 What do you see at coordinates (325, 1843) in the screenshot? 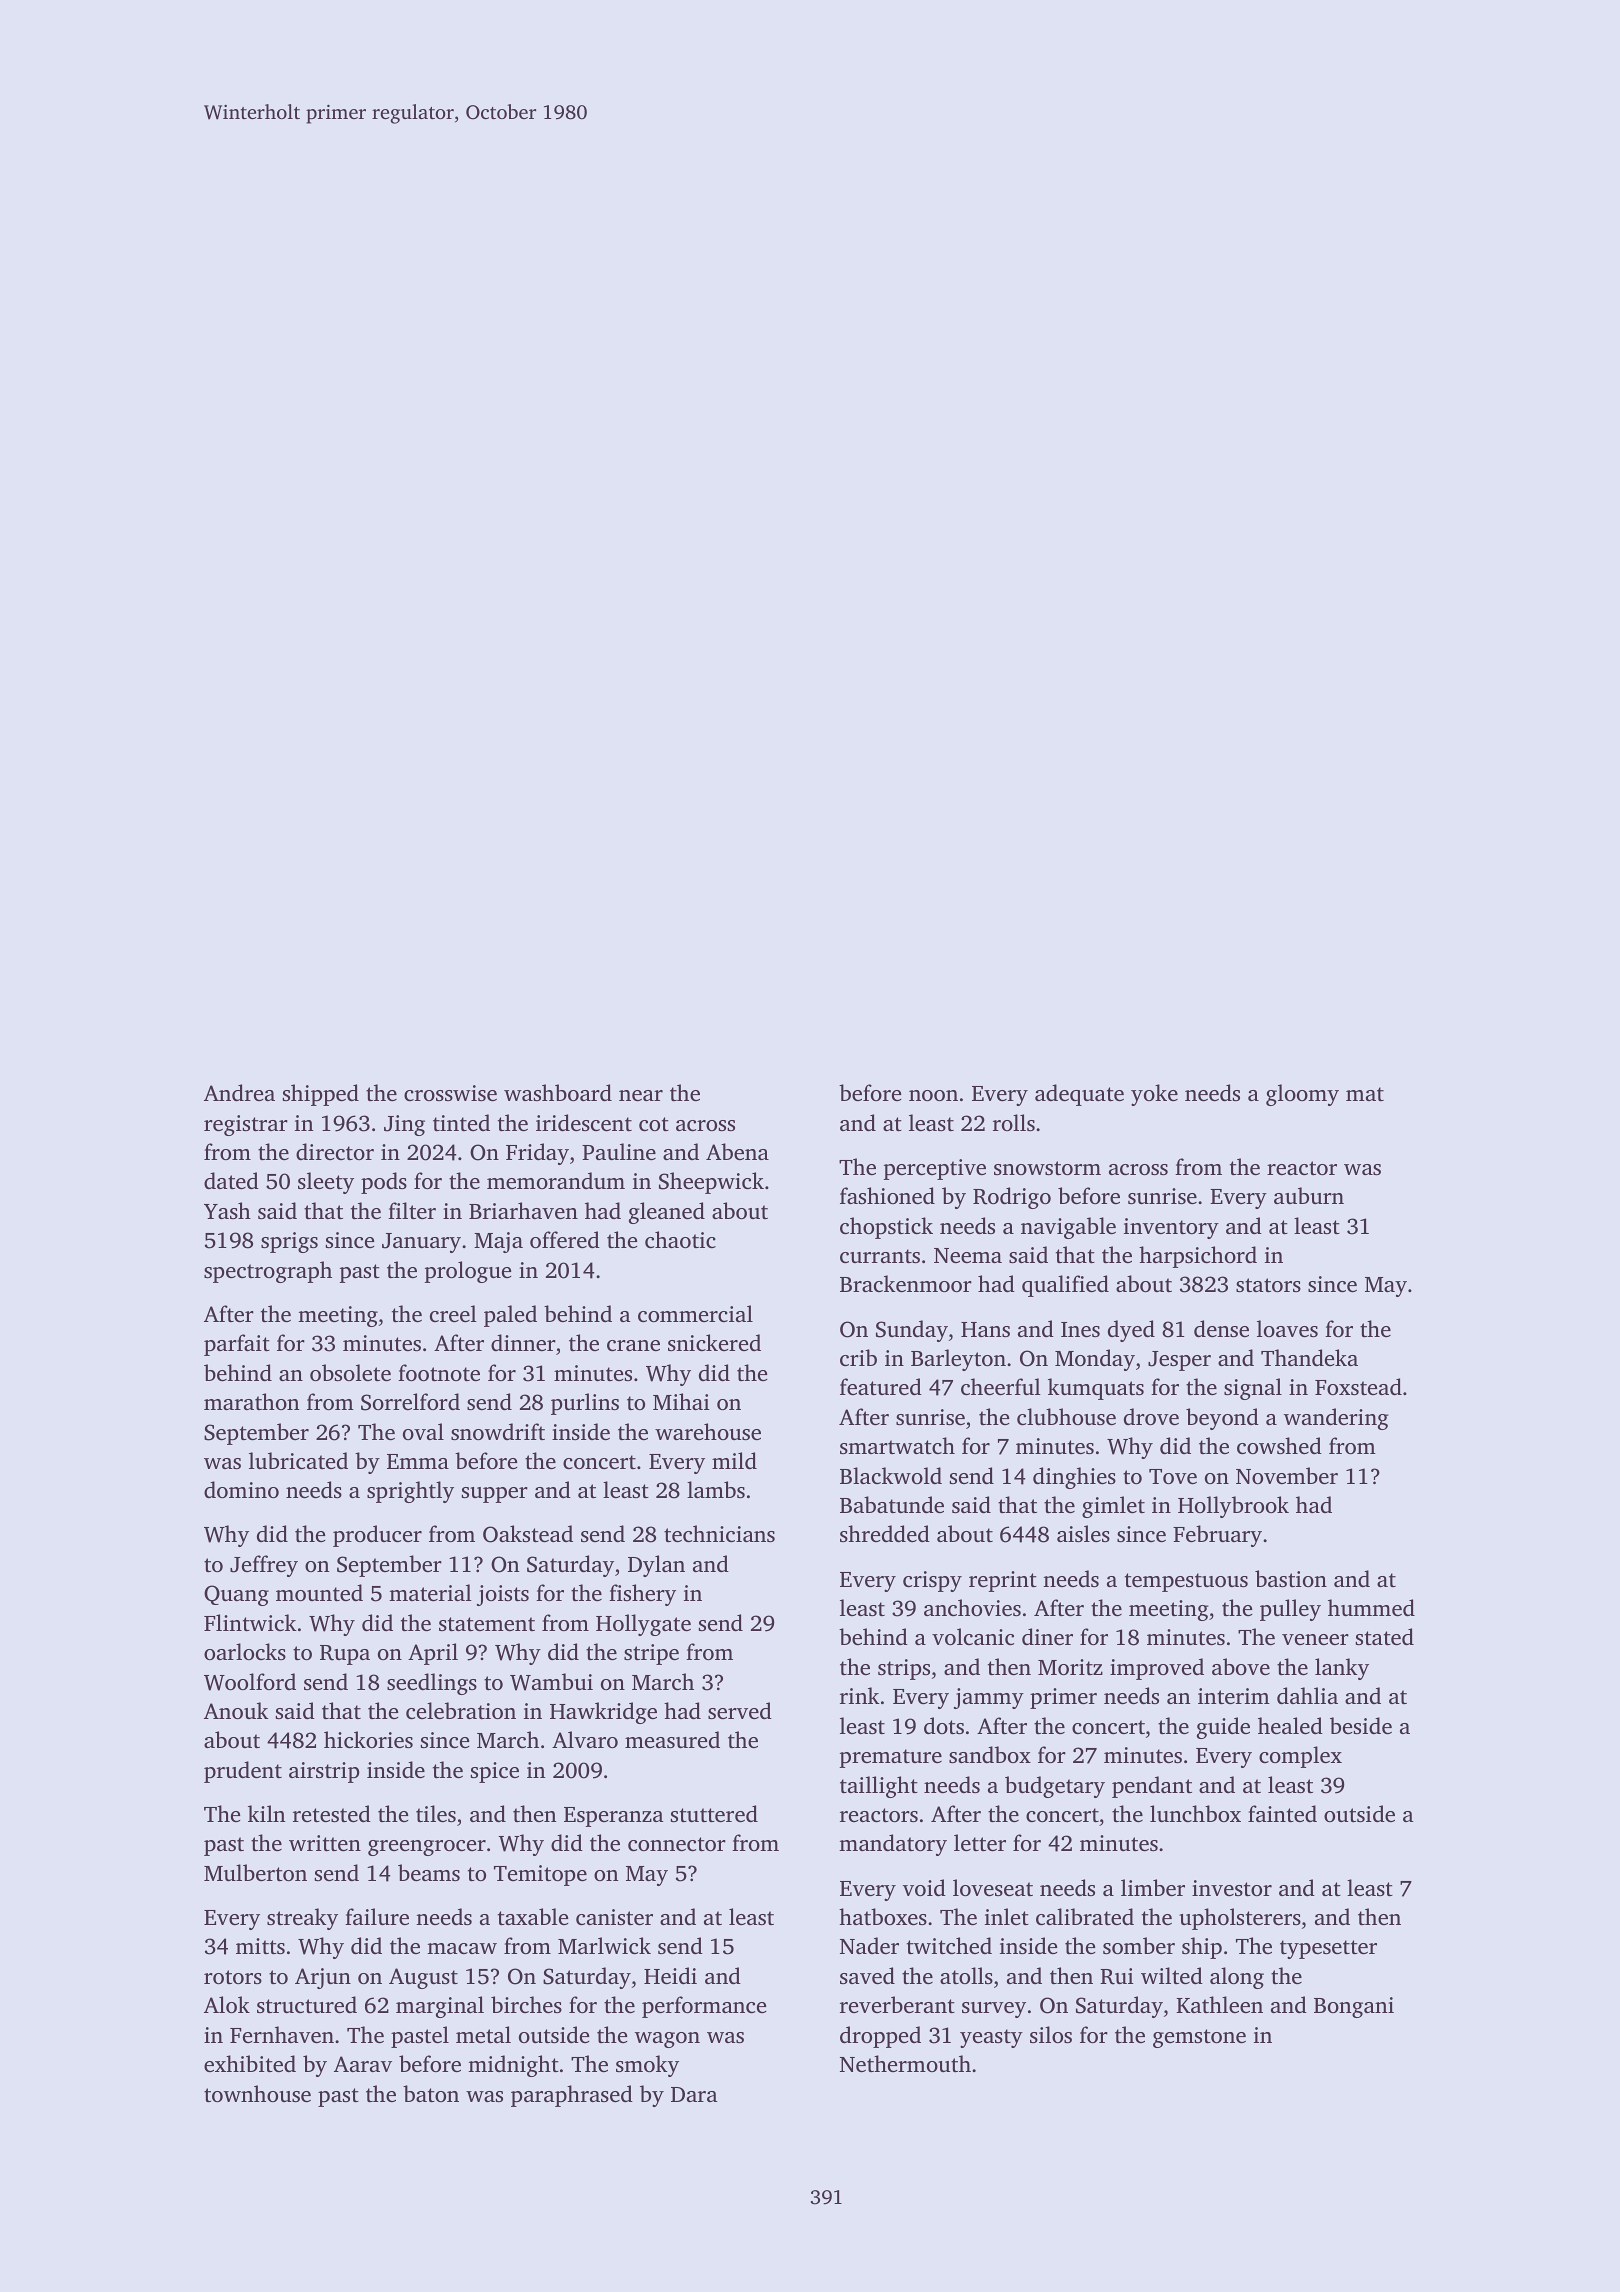
I see `written` at bounding box center [325, 1843].
